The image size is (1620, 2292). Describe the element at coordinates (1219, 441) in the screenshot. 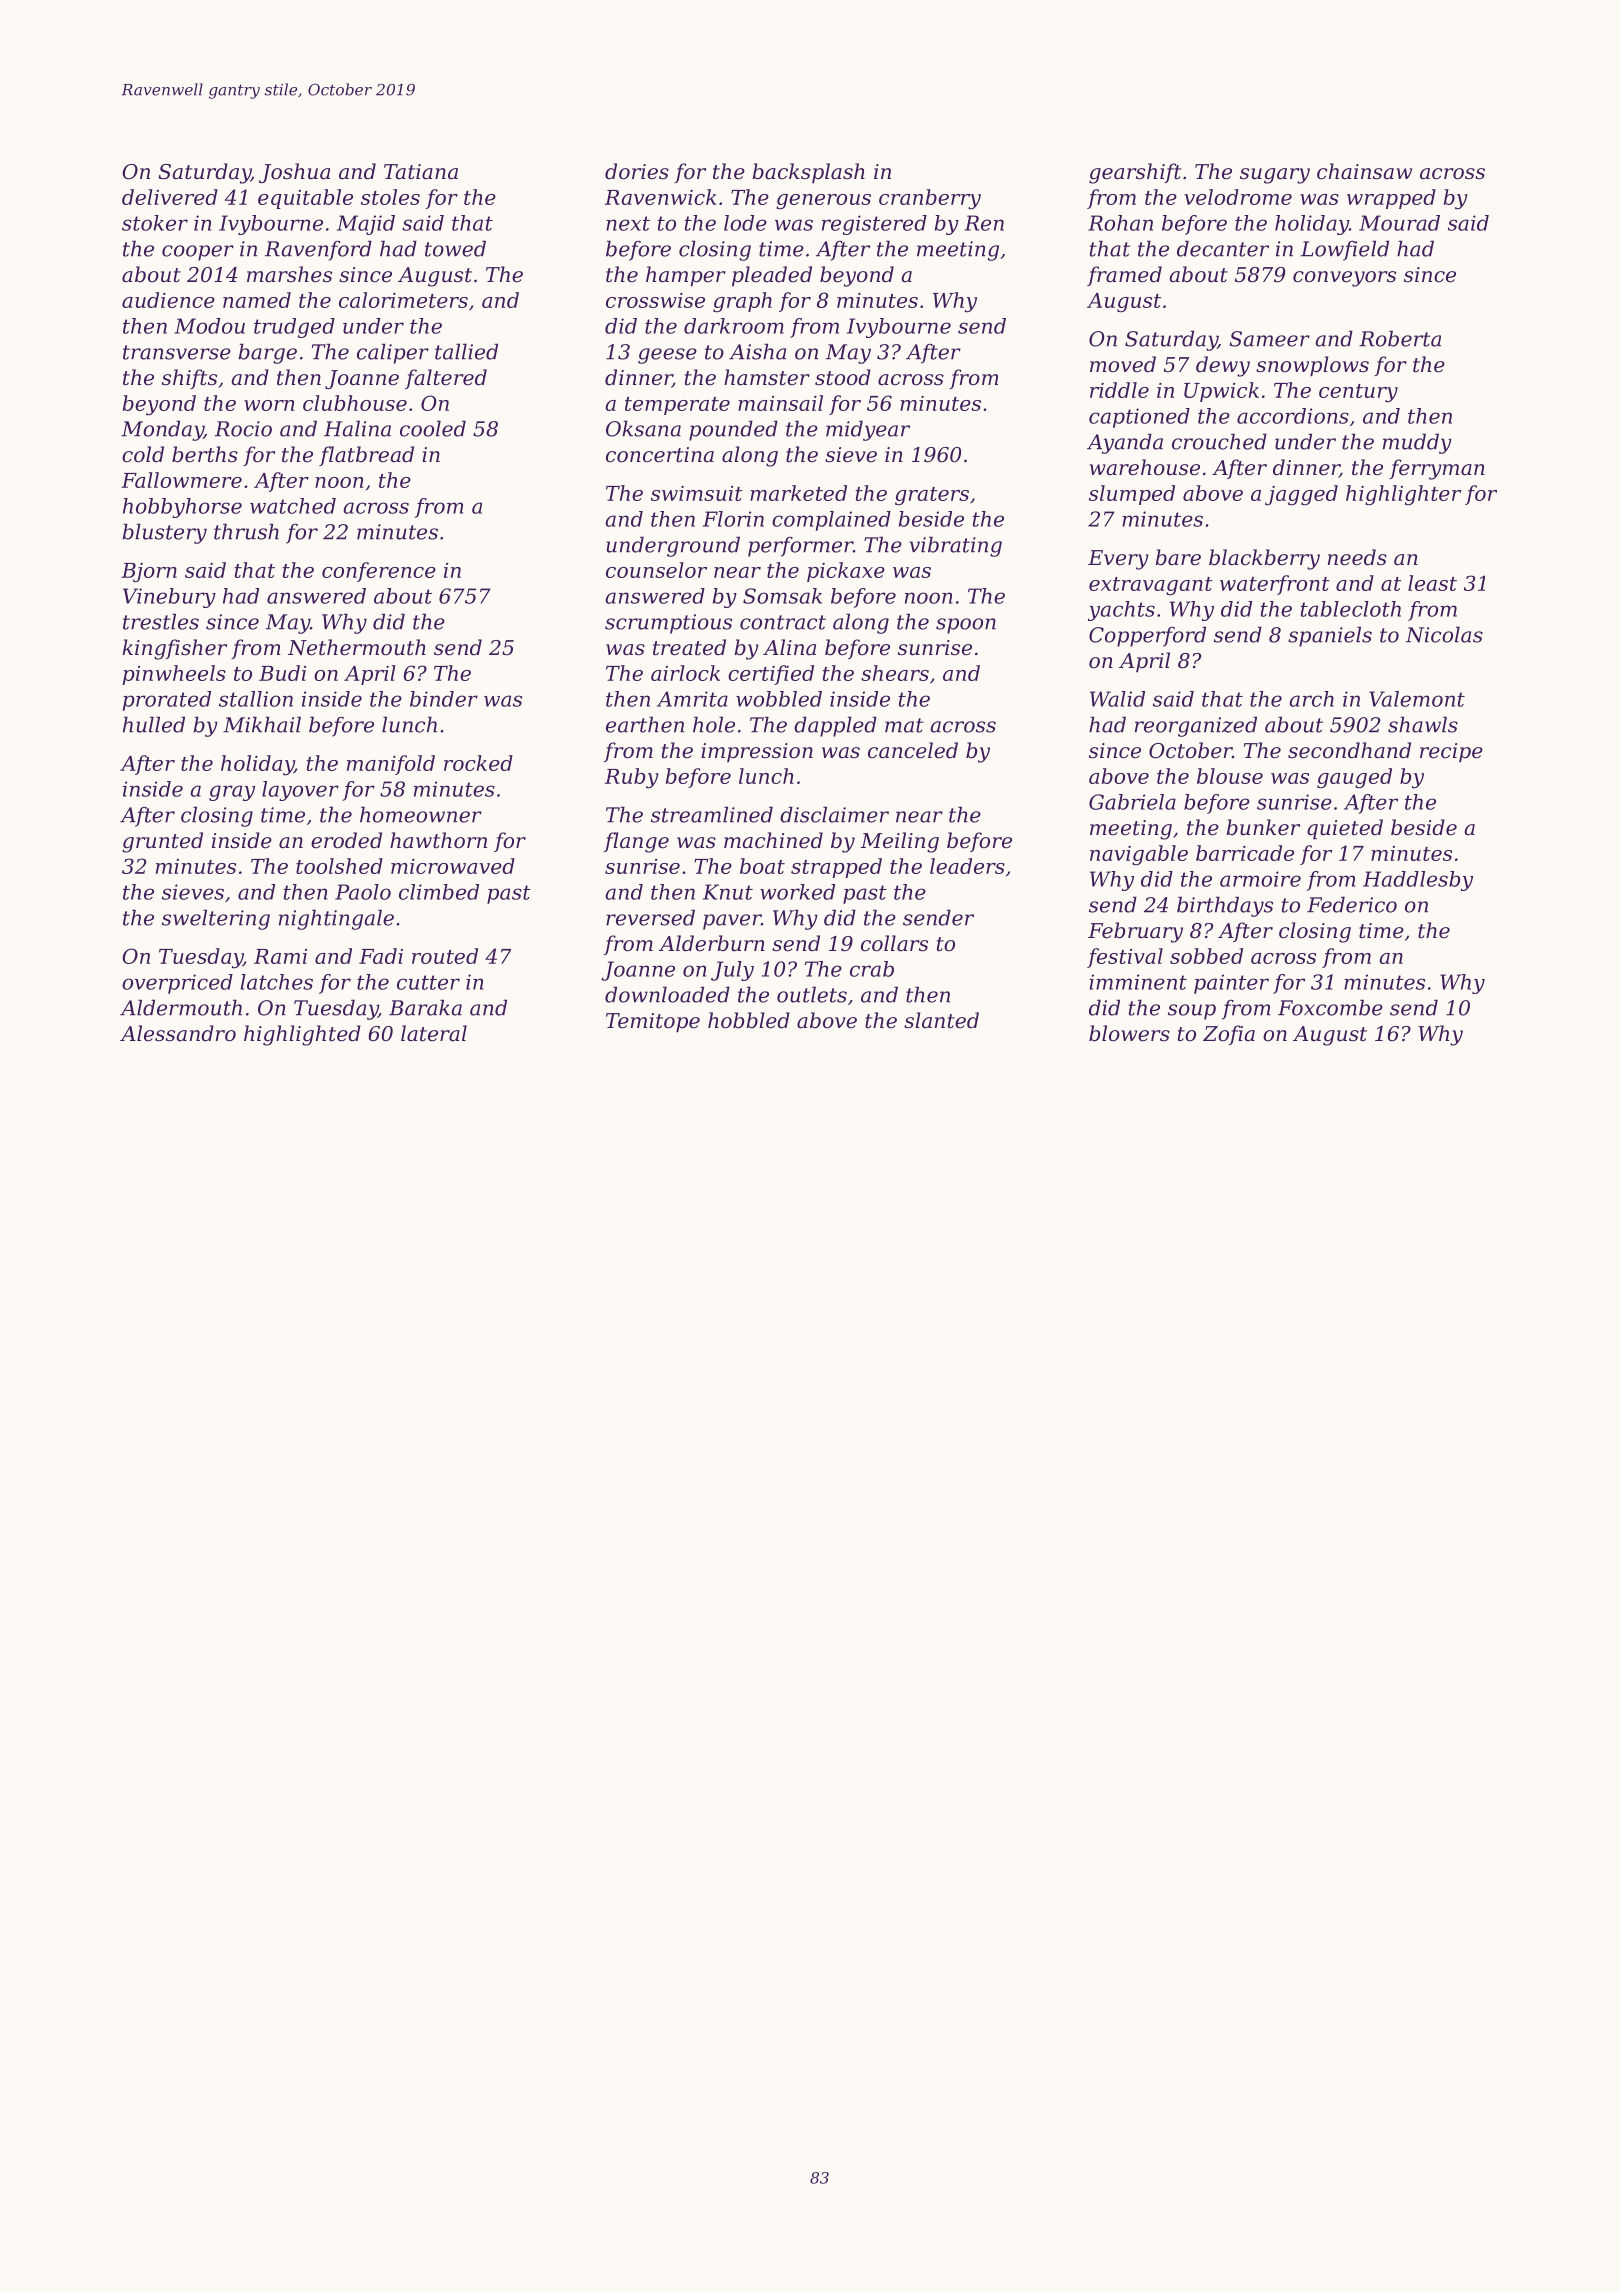

I see `crouched` at that location.
